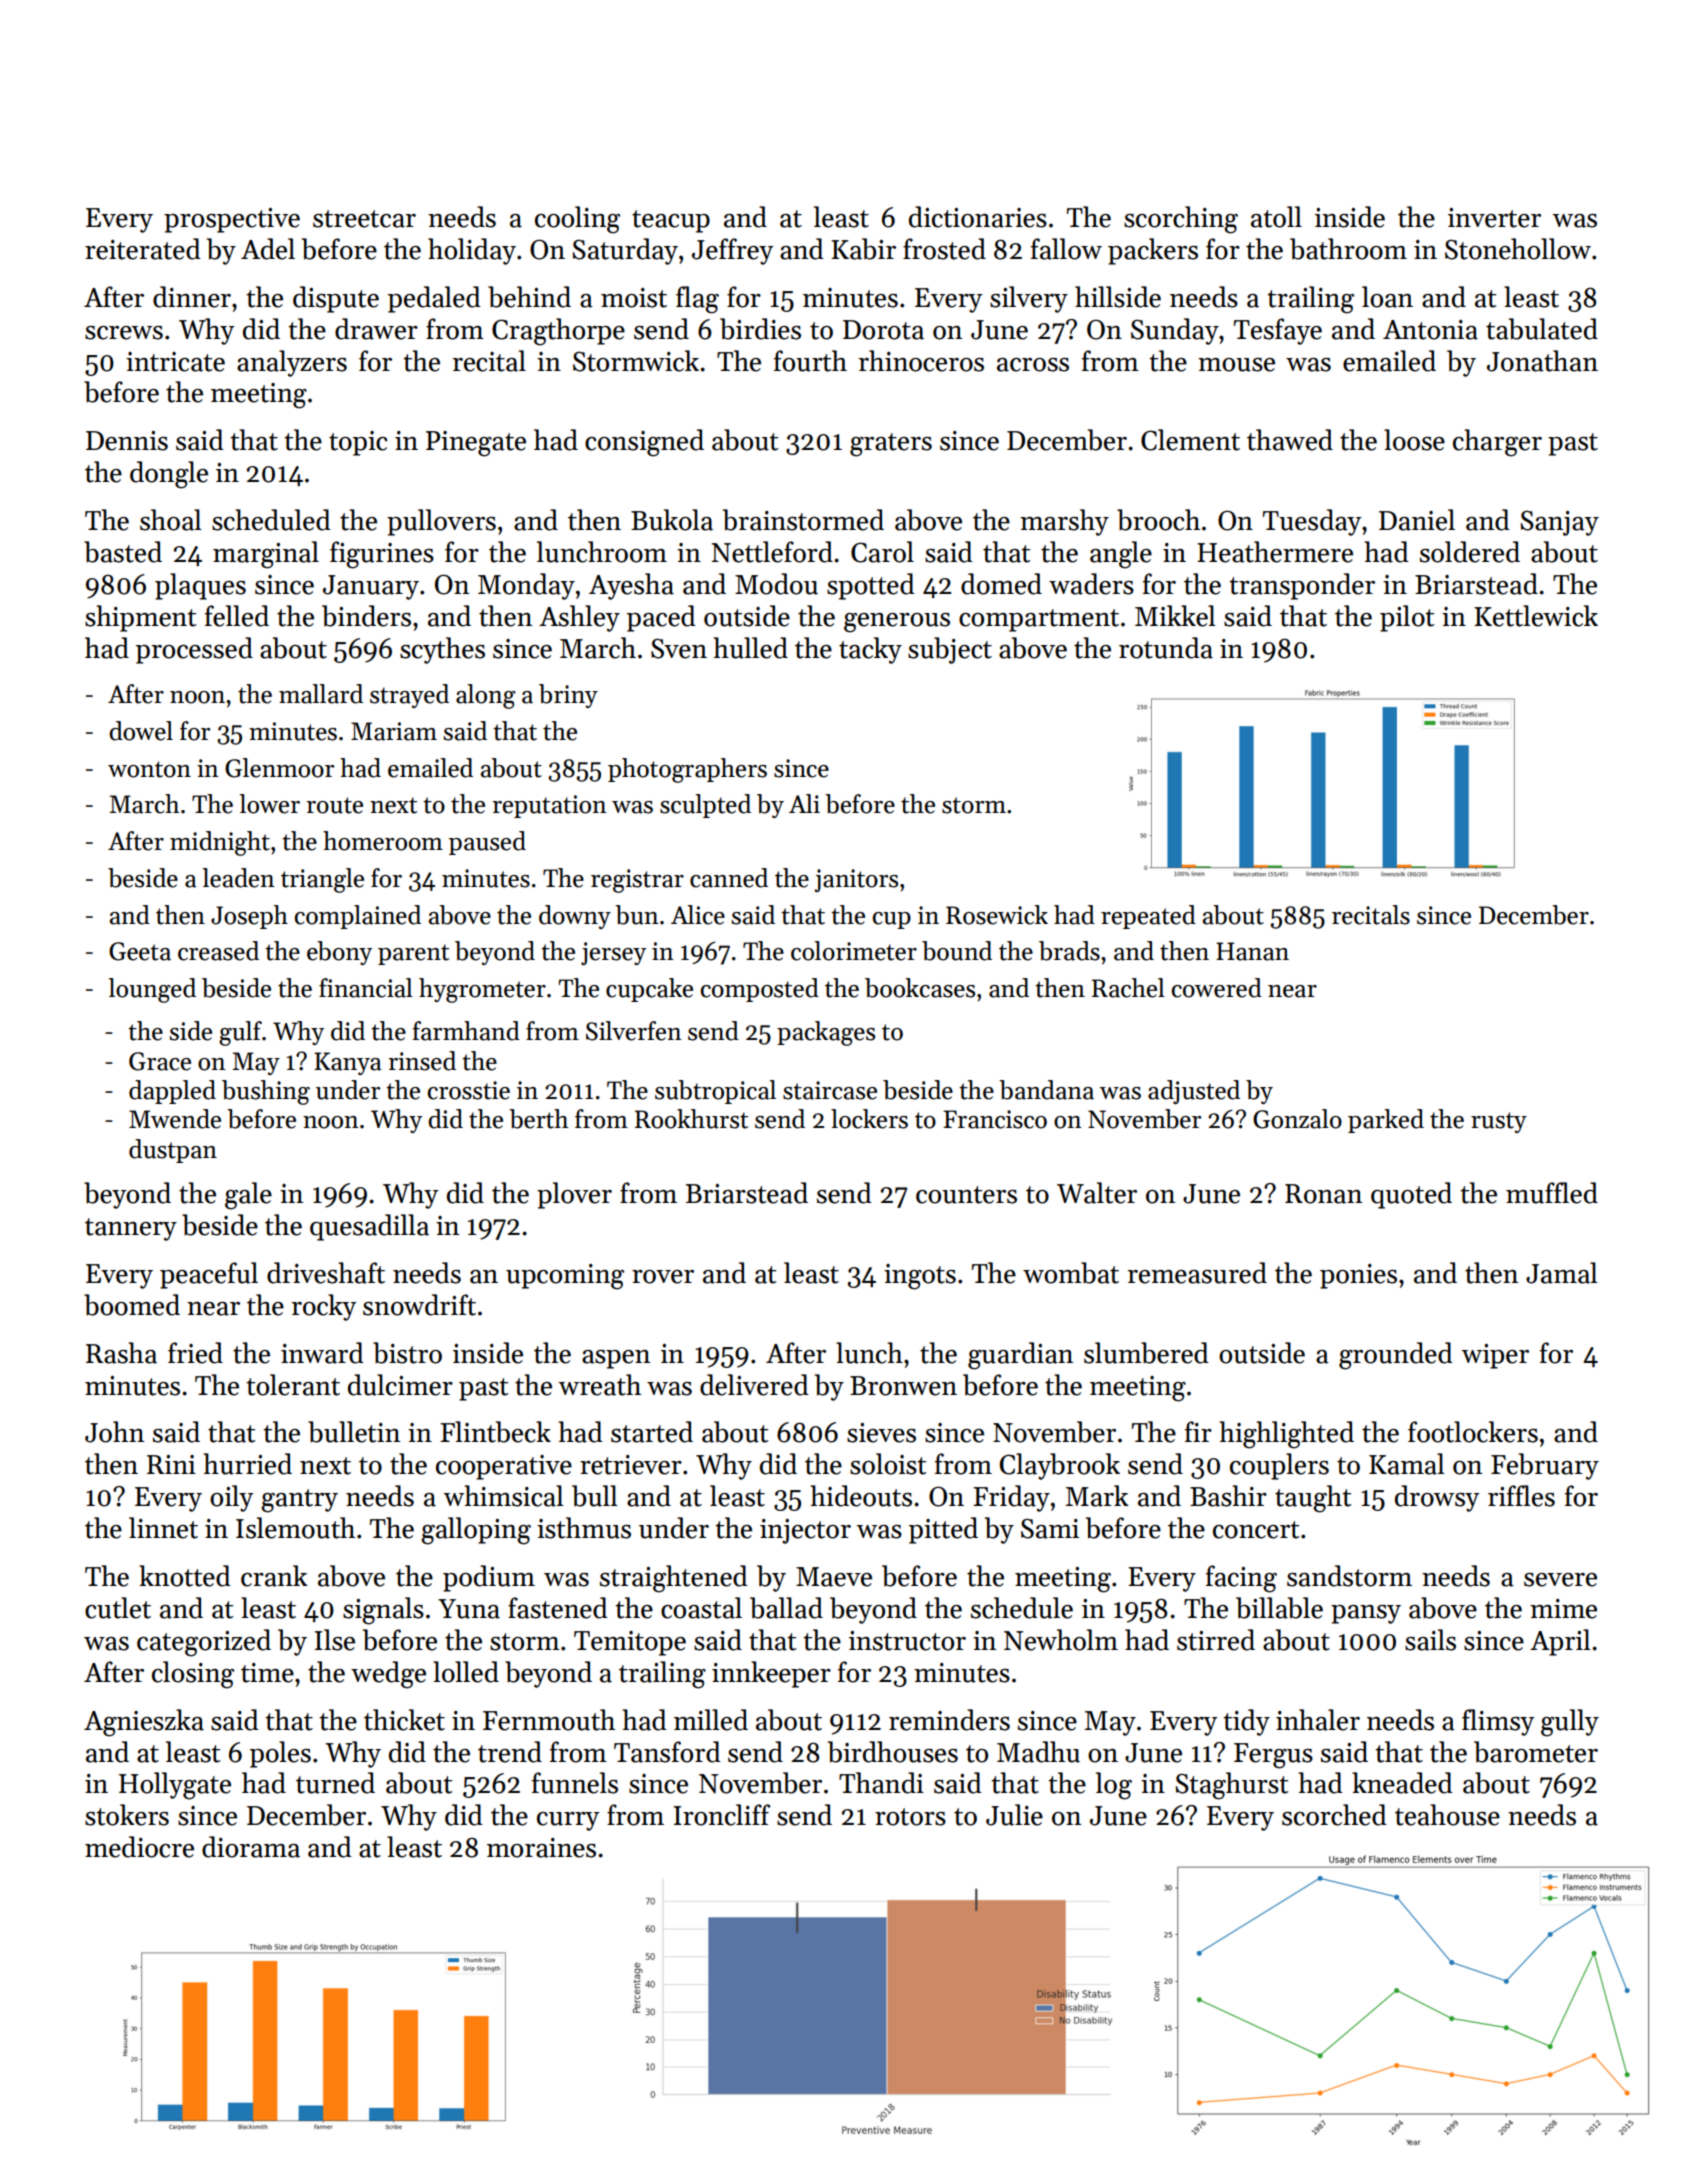 The width and height of the screenshot is (1683, 2178). Describe the element at coordinates (131, 1229) in the screenshot. I see `tannery` at that location.
